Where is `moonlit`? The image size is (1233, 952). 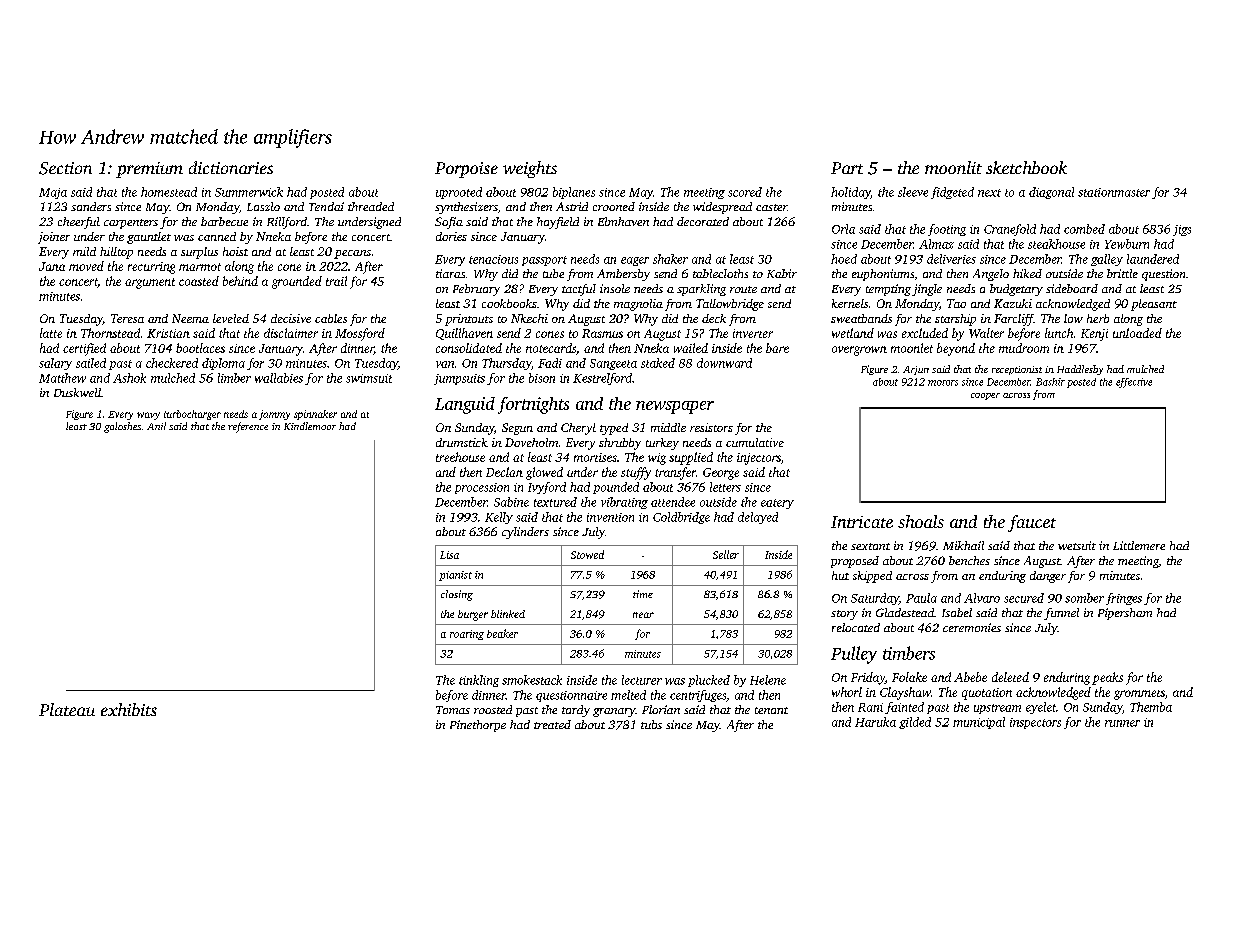 moonlit is located at coordinates (953, 167).
